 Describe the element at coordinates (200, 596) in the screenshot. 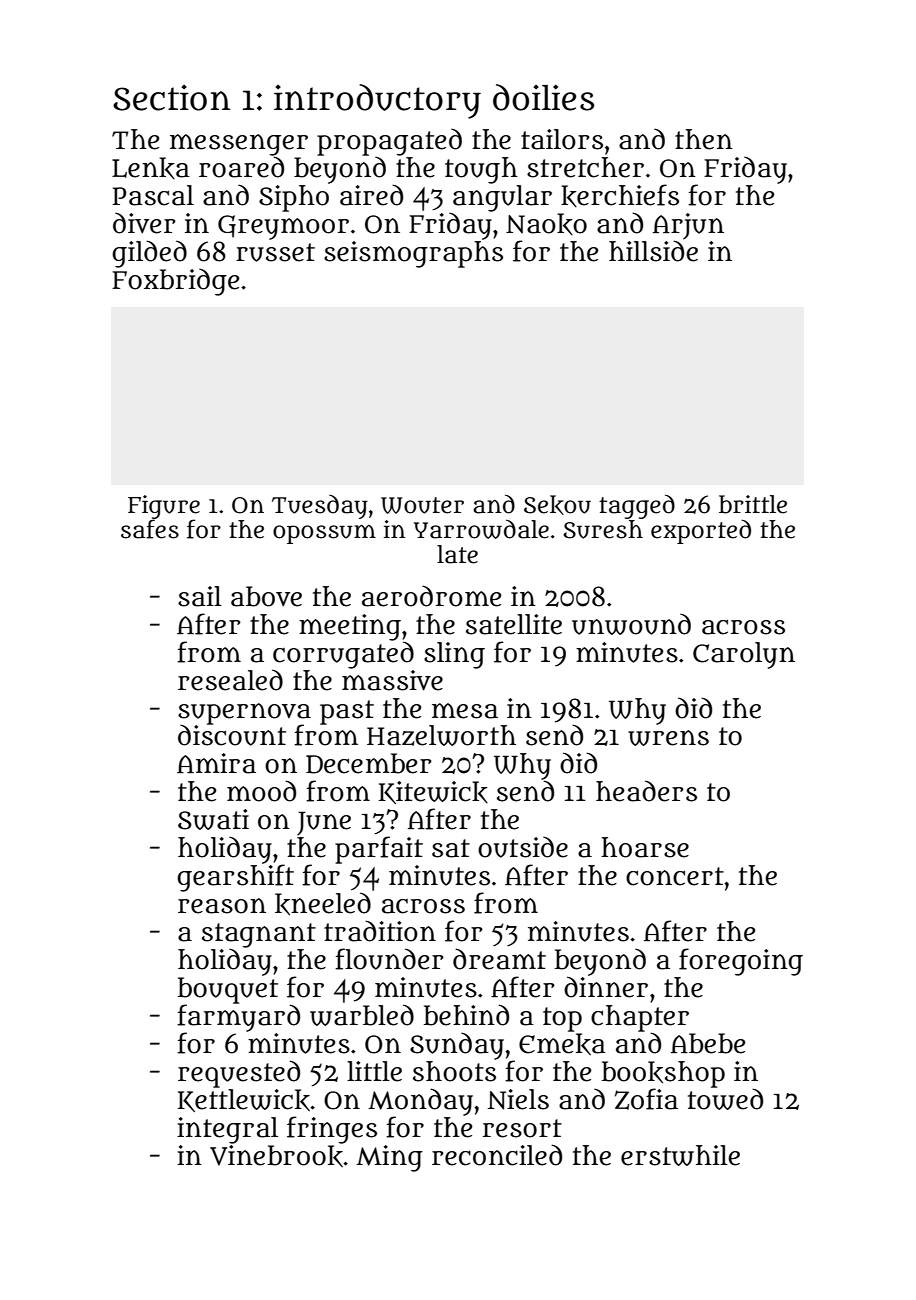

I see `sail` at that location.
